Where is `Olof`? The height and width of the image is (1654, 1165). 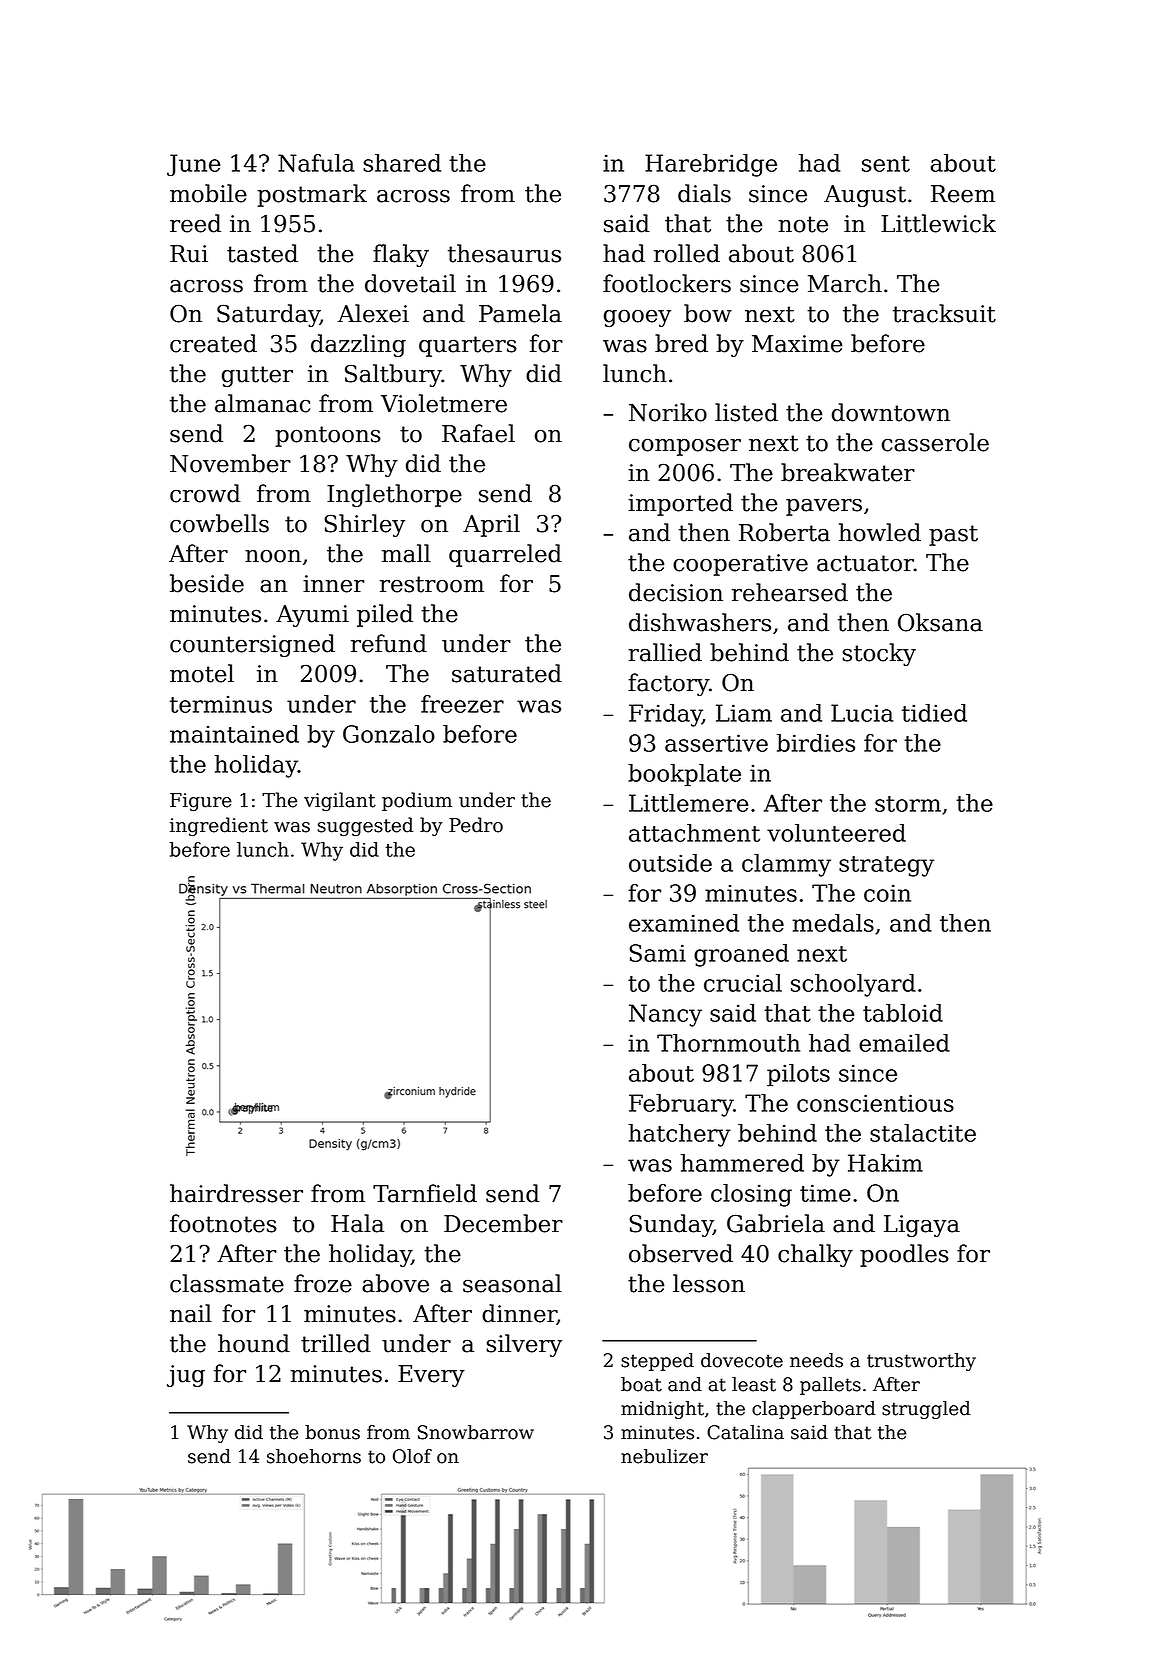 Olof is located at coordinates (412, 1456).
